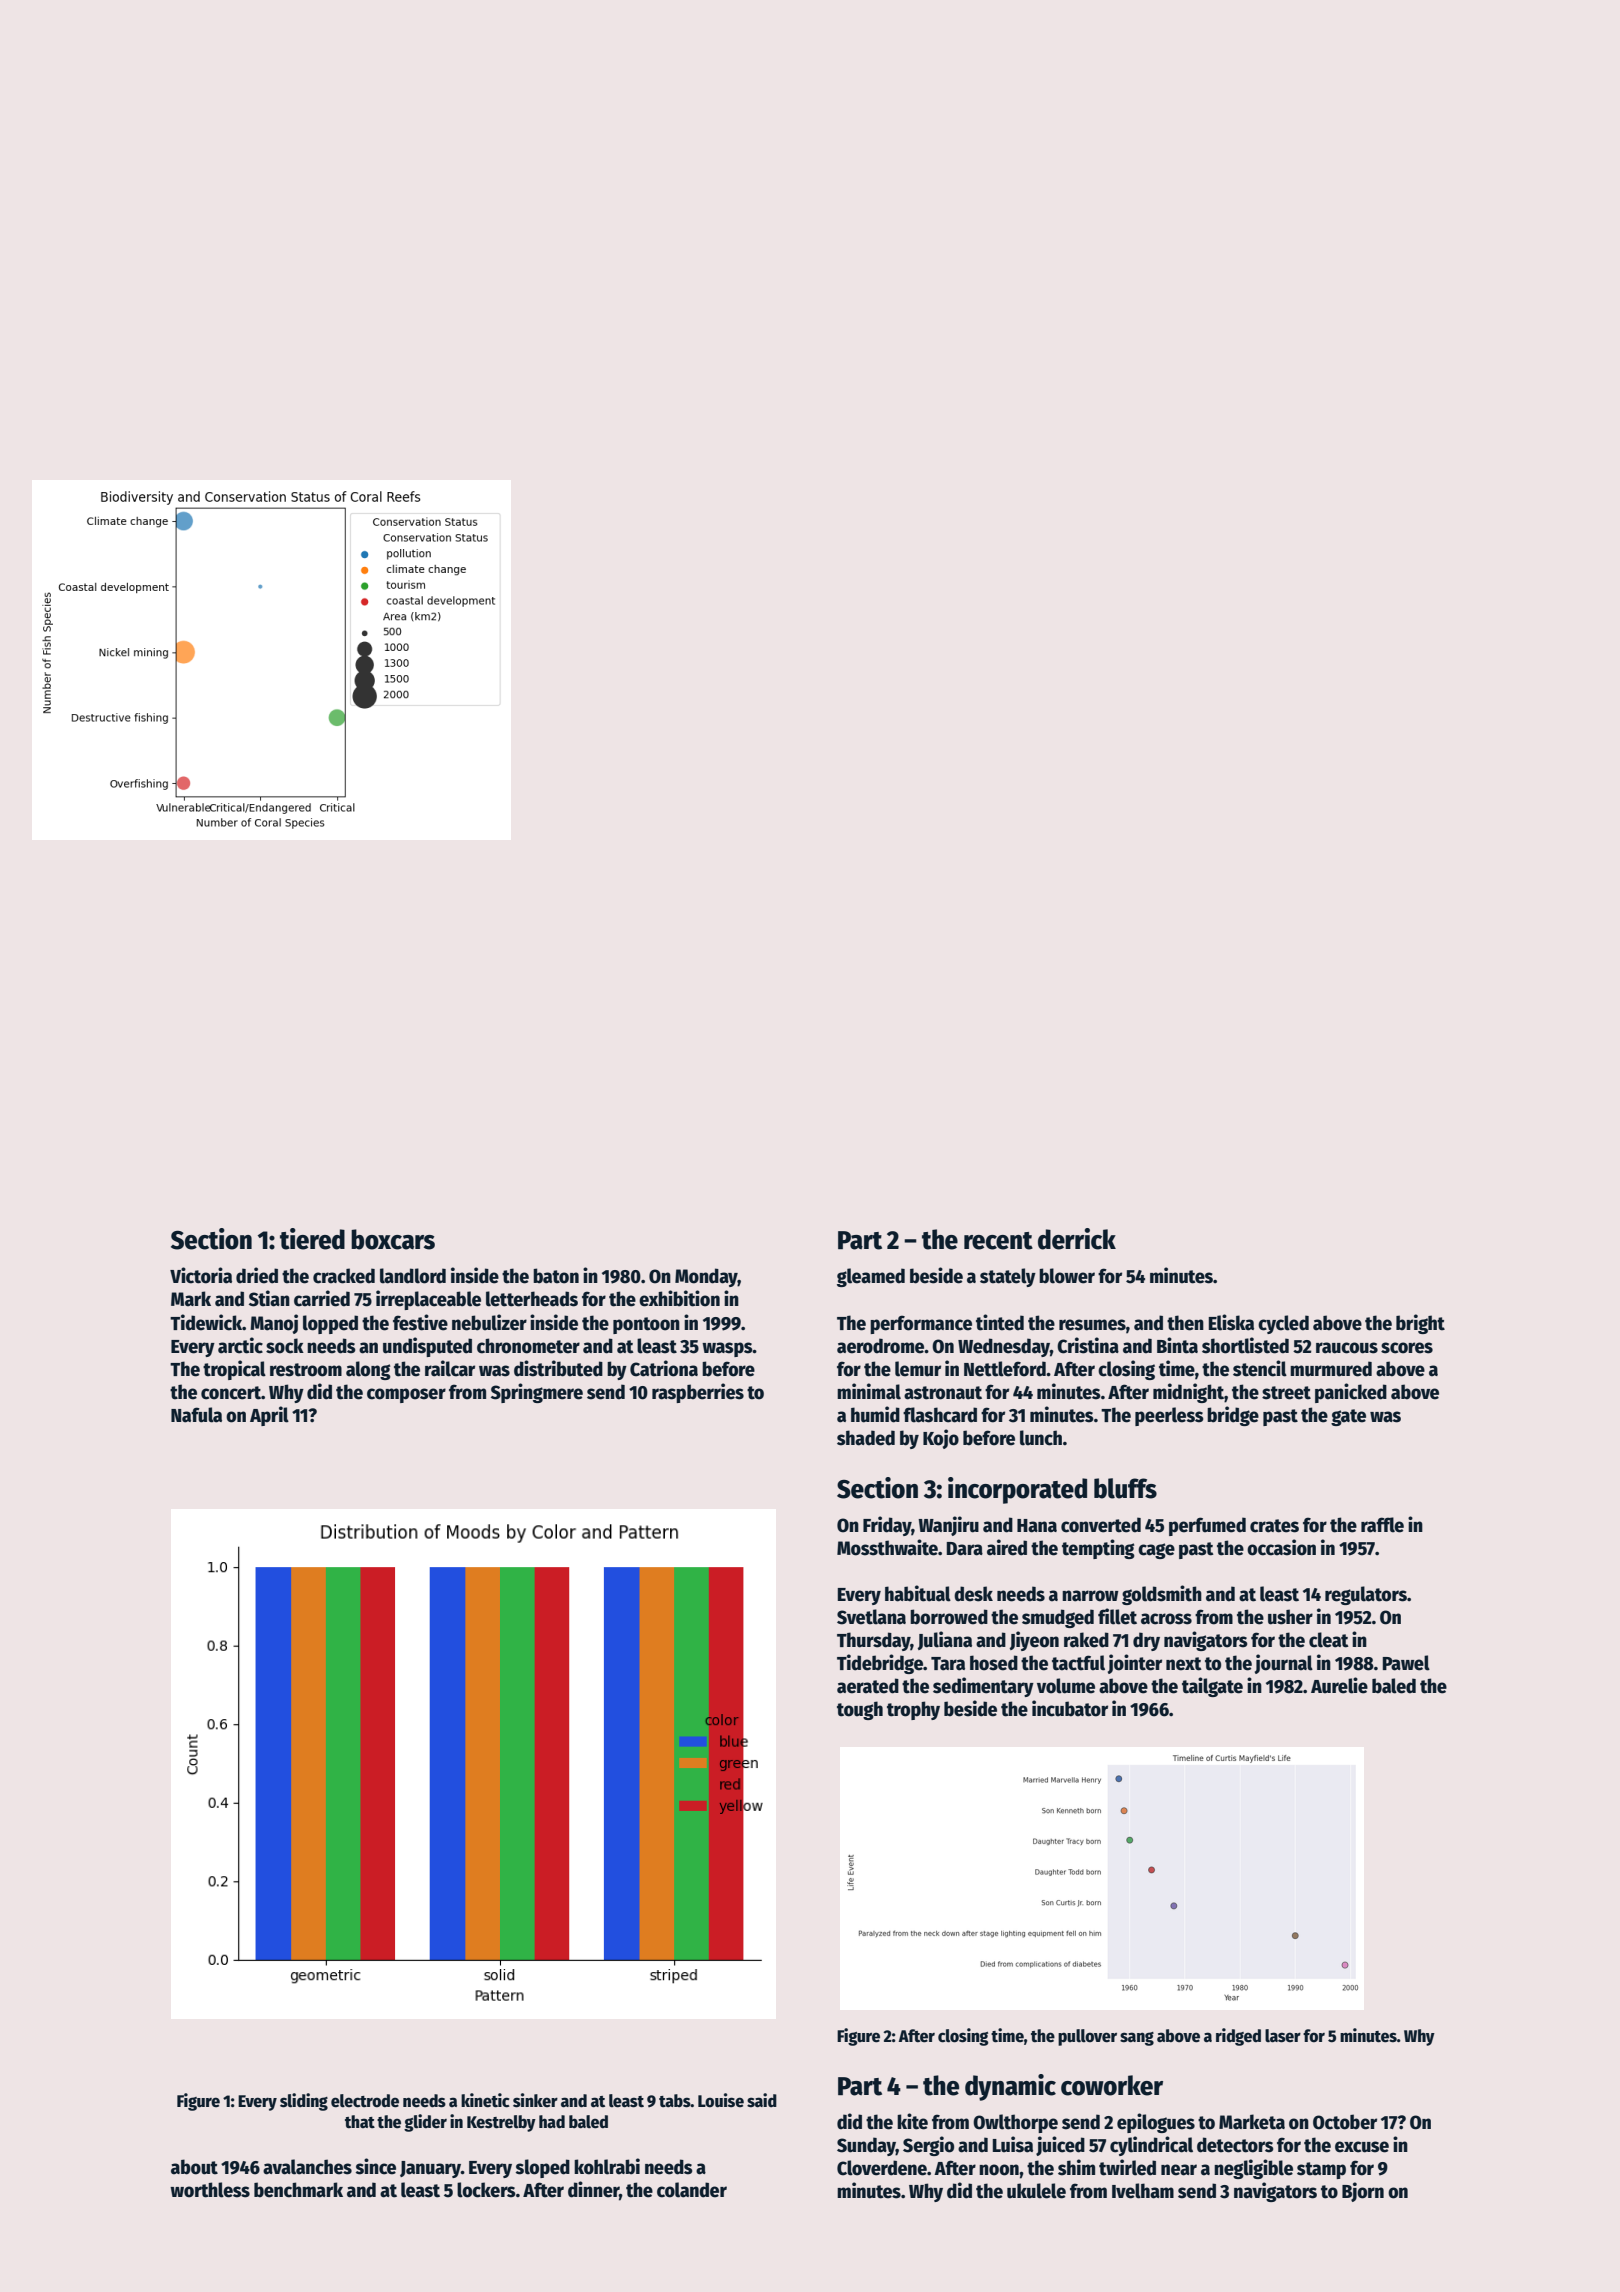 The height and width of the page is (2292, 1620). I want to click on lunch, so click(1041, 1438).
